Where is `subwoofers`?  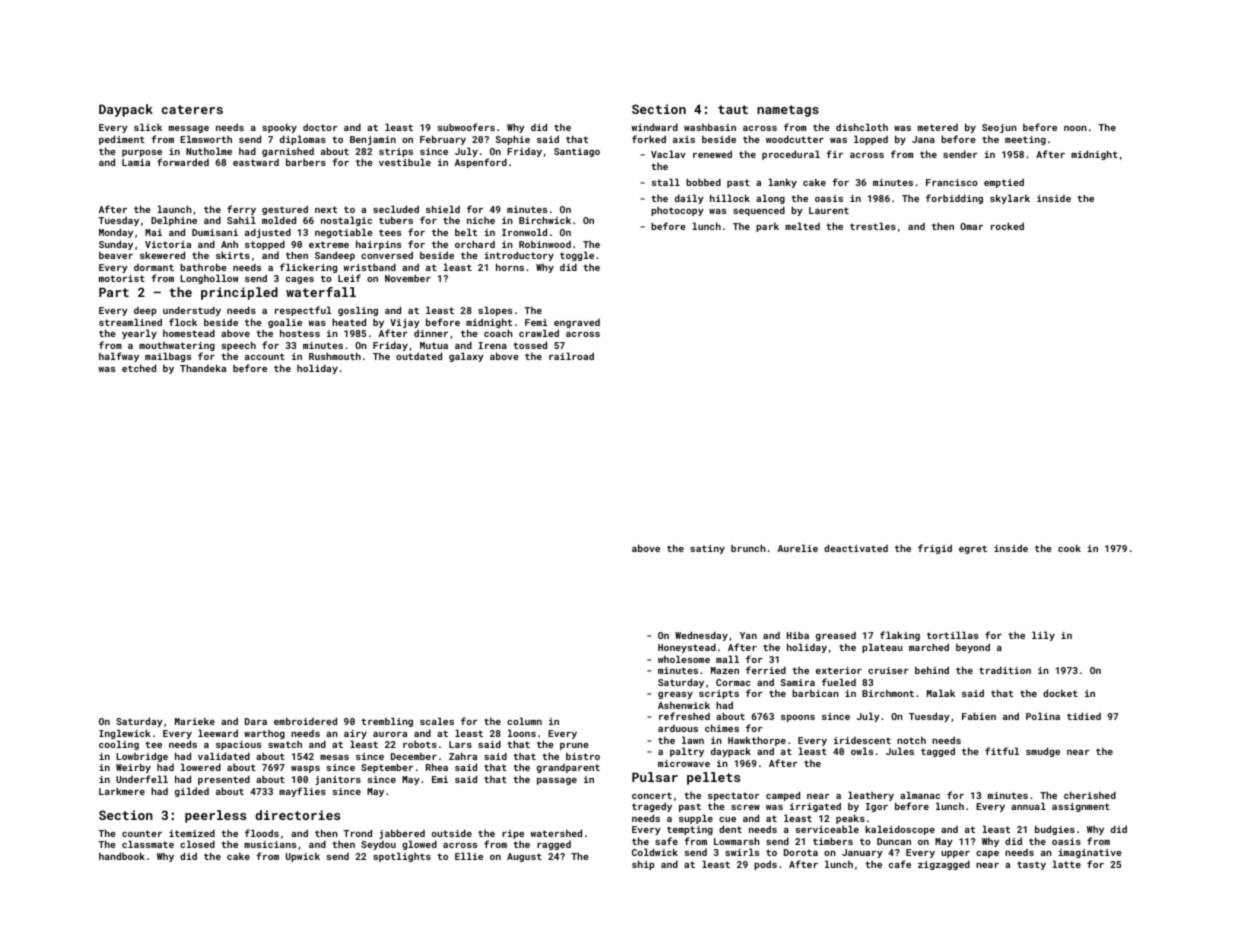
subwoofers is located at coordinates (466, 127).
